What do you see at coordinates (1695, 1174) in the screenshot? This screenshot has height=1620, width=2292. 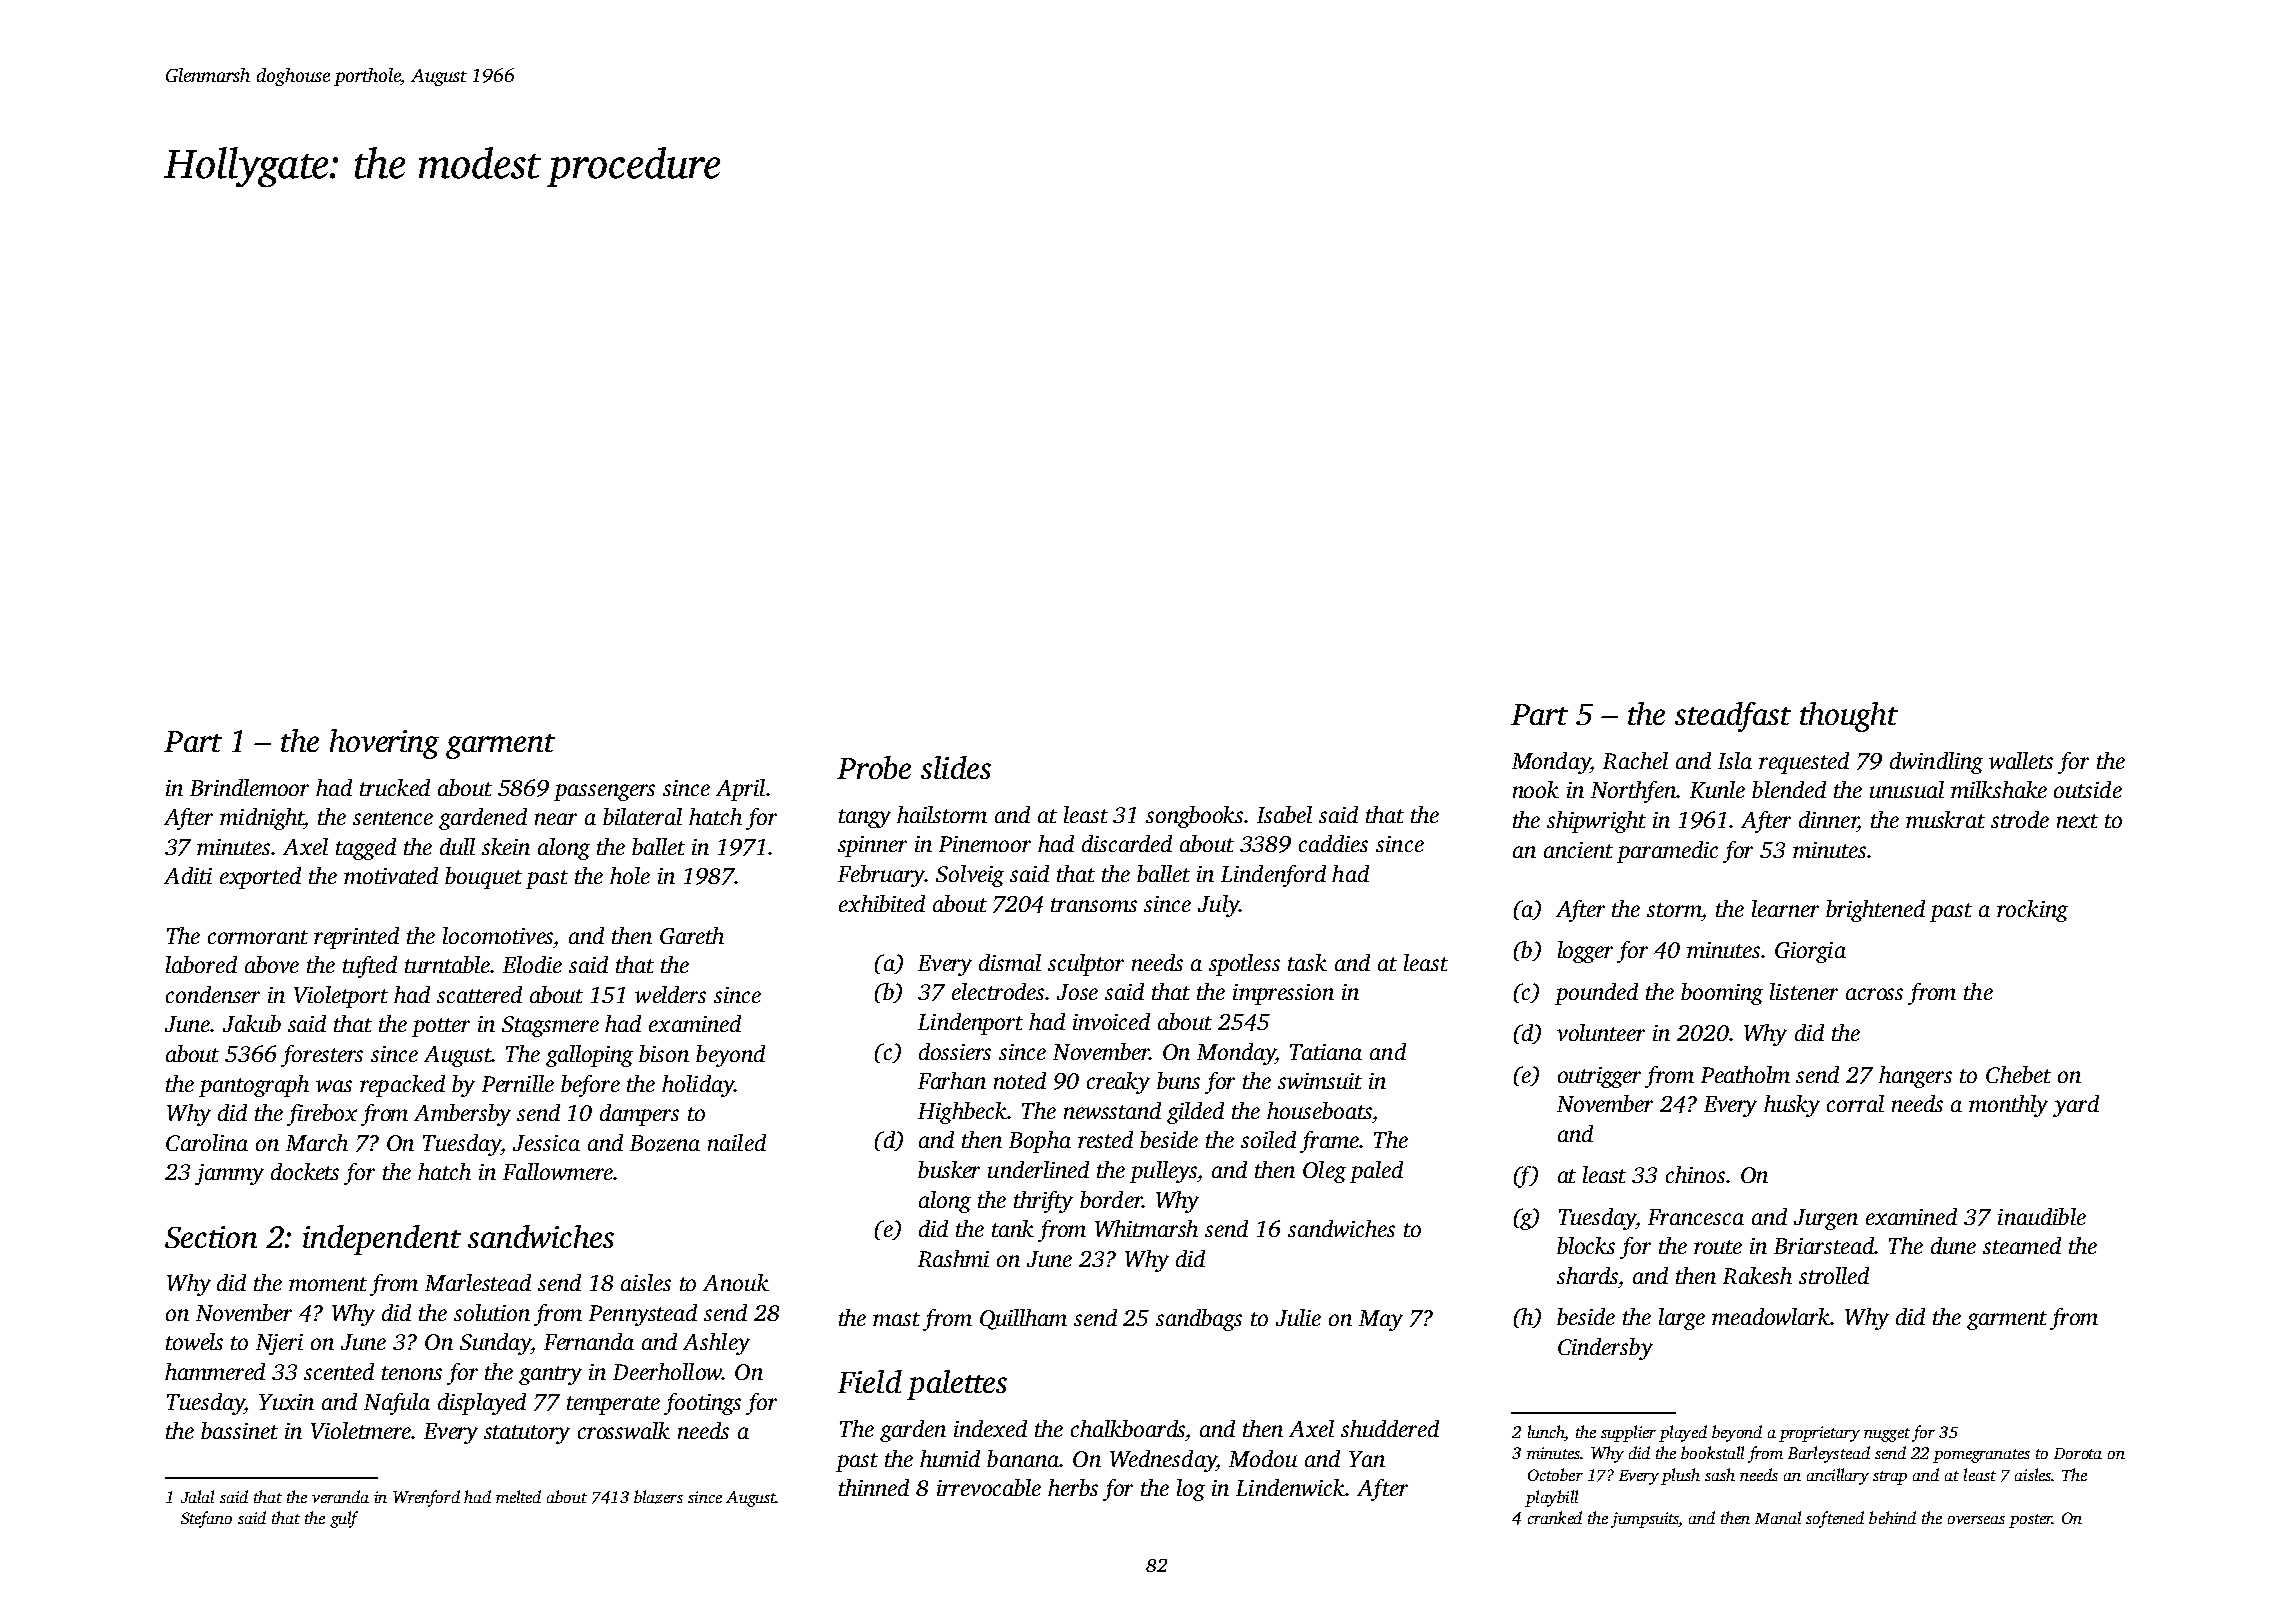 I see `chinos` at bounding box center [1695, 1174].
